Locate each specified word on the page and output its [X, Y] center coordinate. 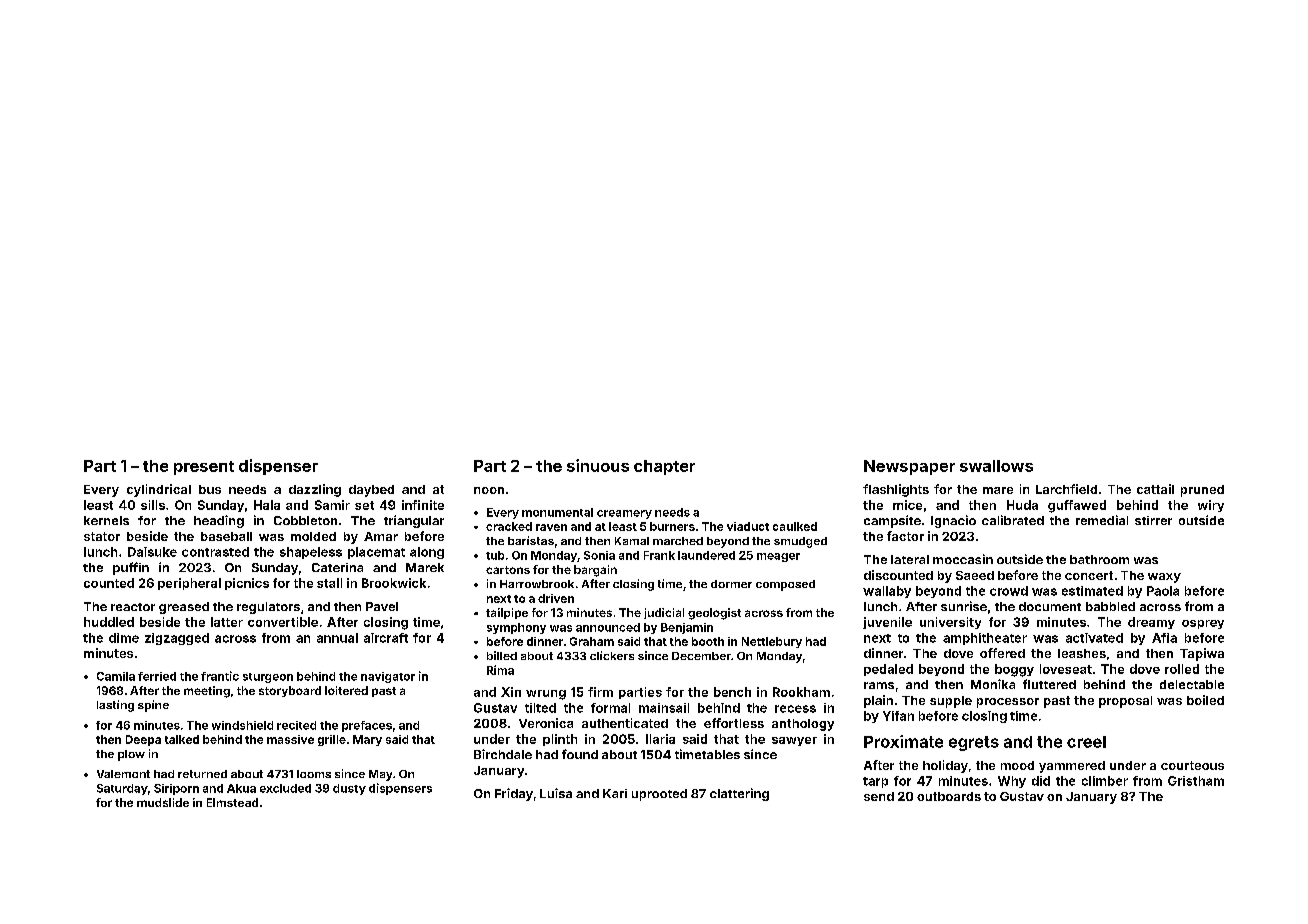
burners [672, 526]
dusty [349, 789]
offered [1002, 653]
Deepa [143, 740]
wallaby [887, 592]
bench [732, 692]
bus [210, 489]
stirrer [1153, 520]
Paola [1163, 591]
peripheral [189, 584]
